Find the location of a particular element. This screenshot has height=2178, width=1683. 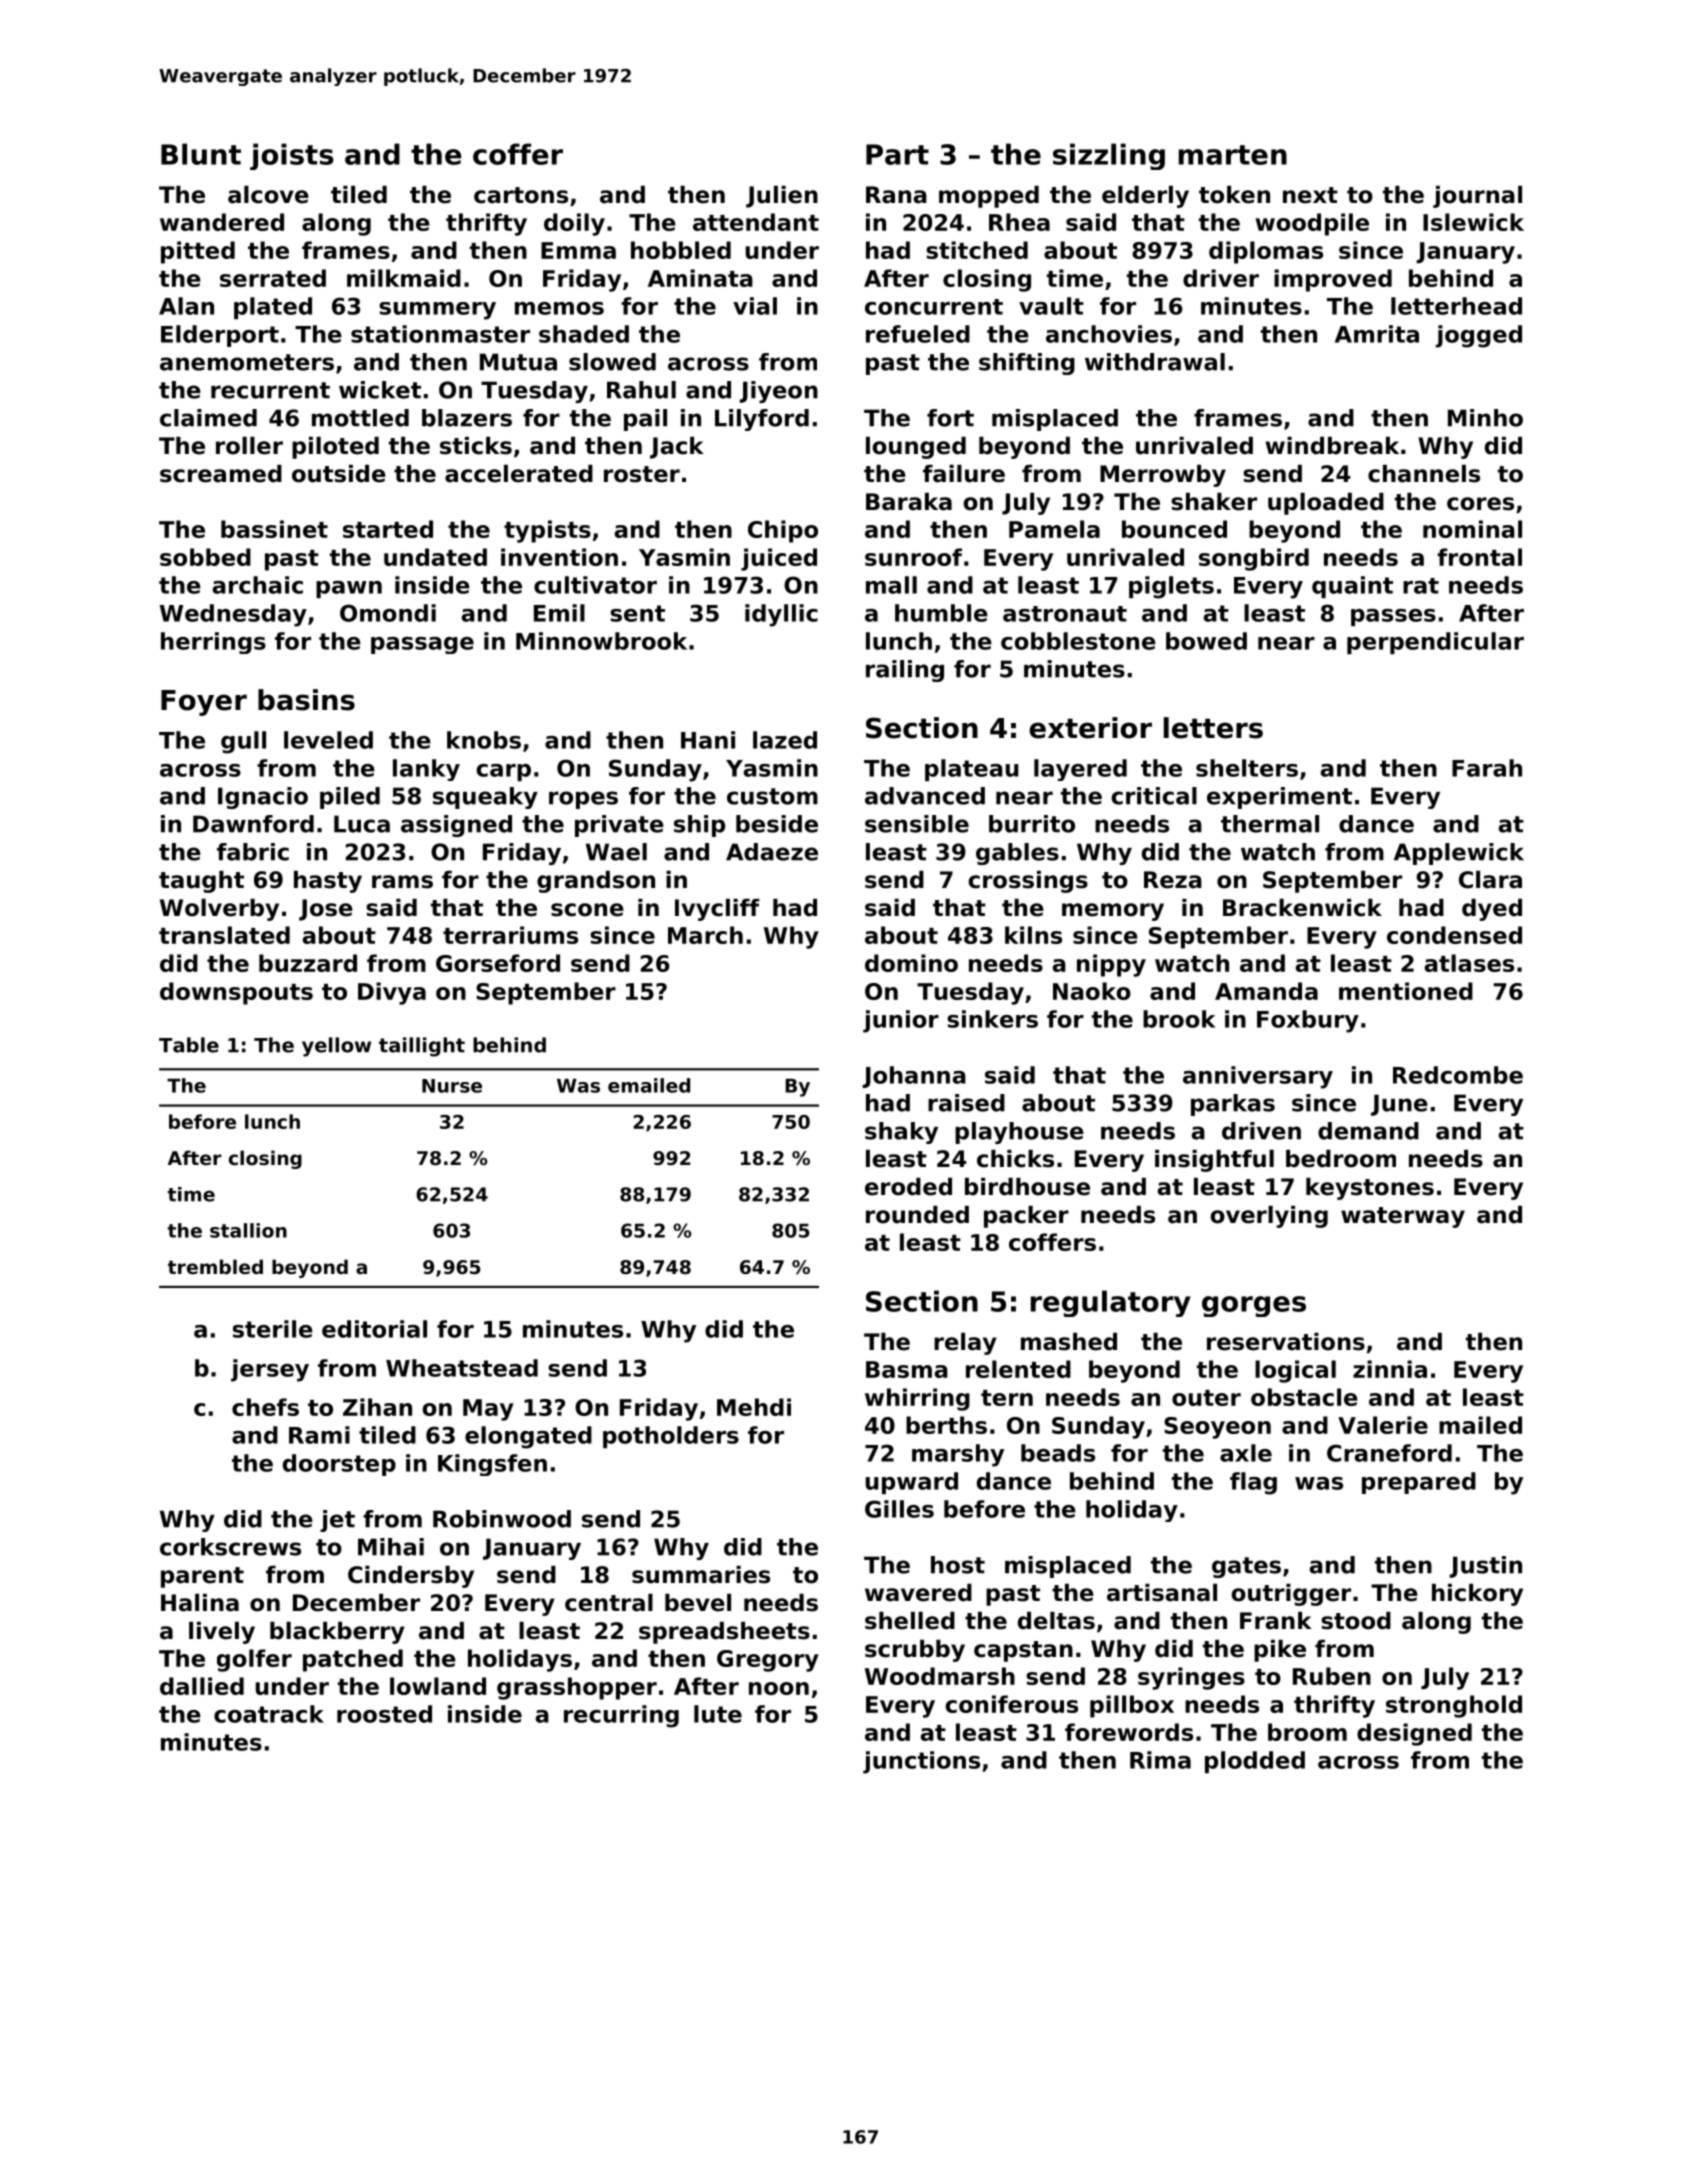

Kingsfen is located at coordinates (492, 1465).
